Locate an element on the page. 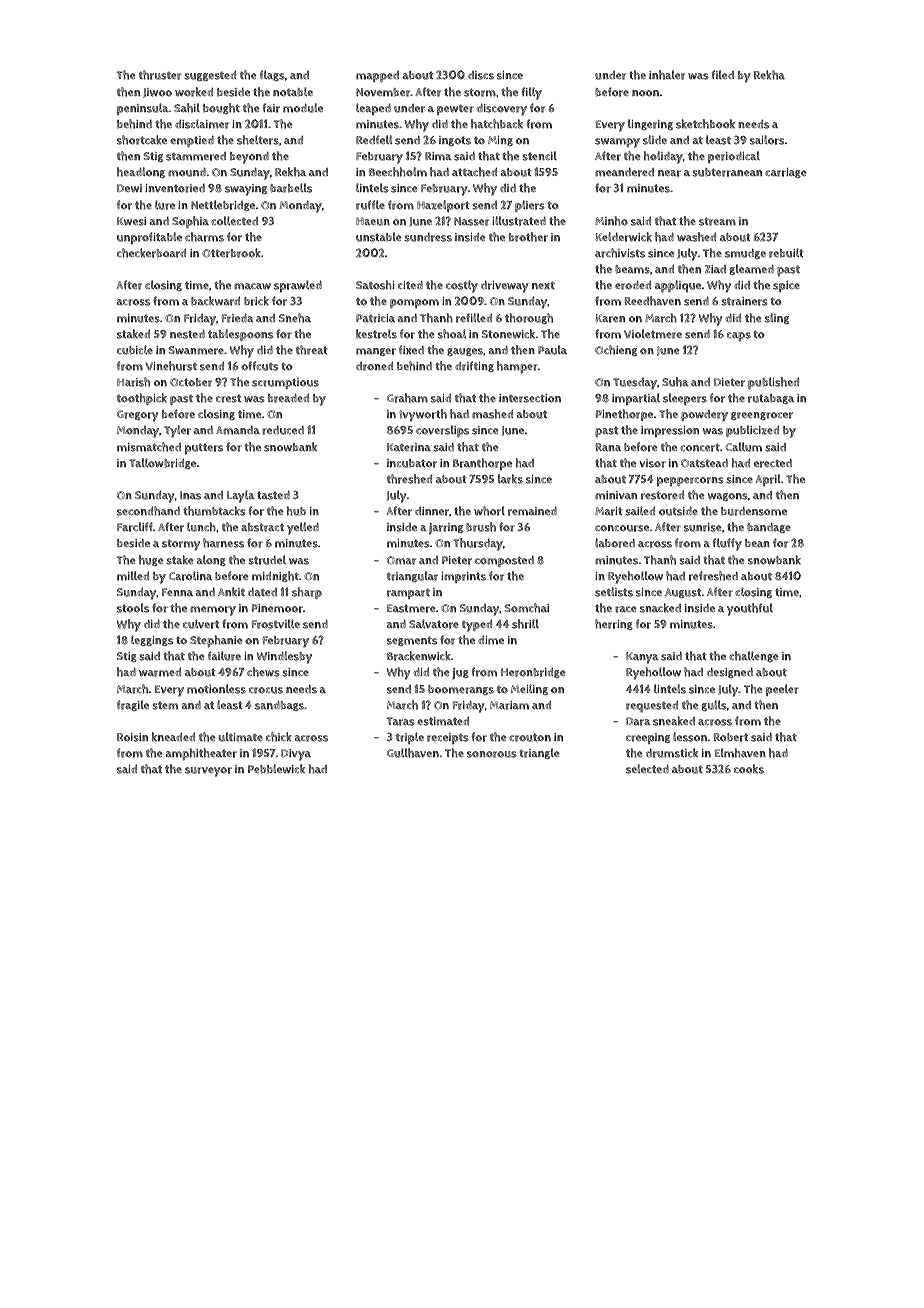 This document has height=1308, width=924. Jiwoo is located at coordinates (157, 93).
